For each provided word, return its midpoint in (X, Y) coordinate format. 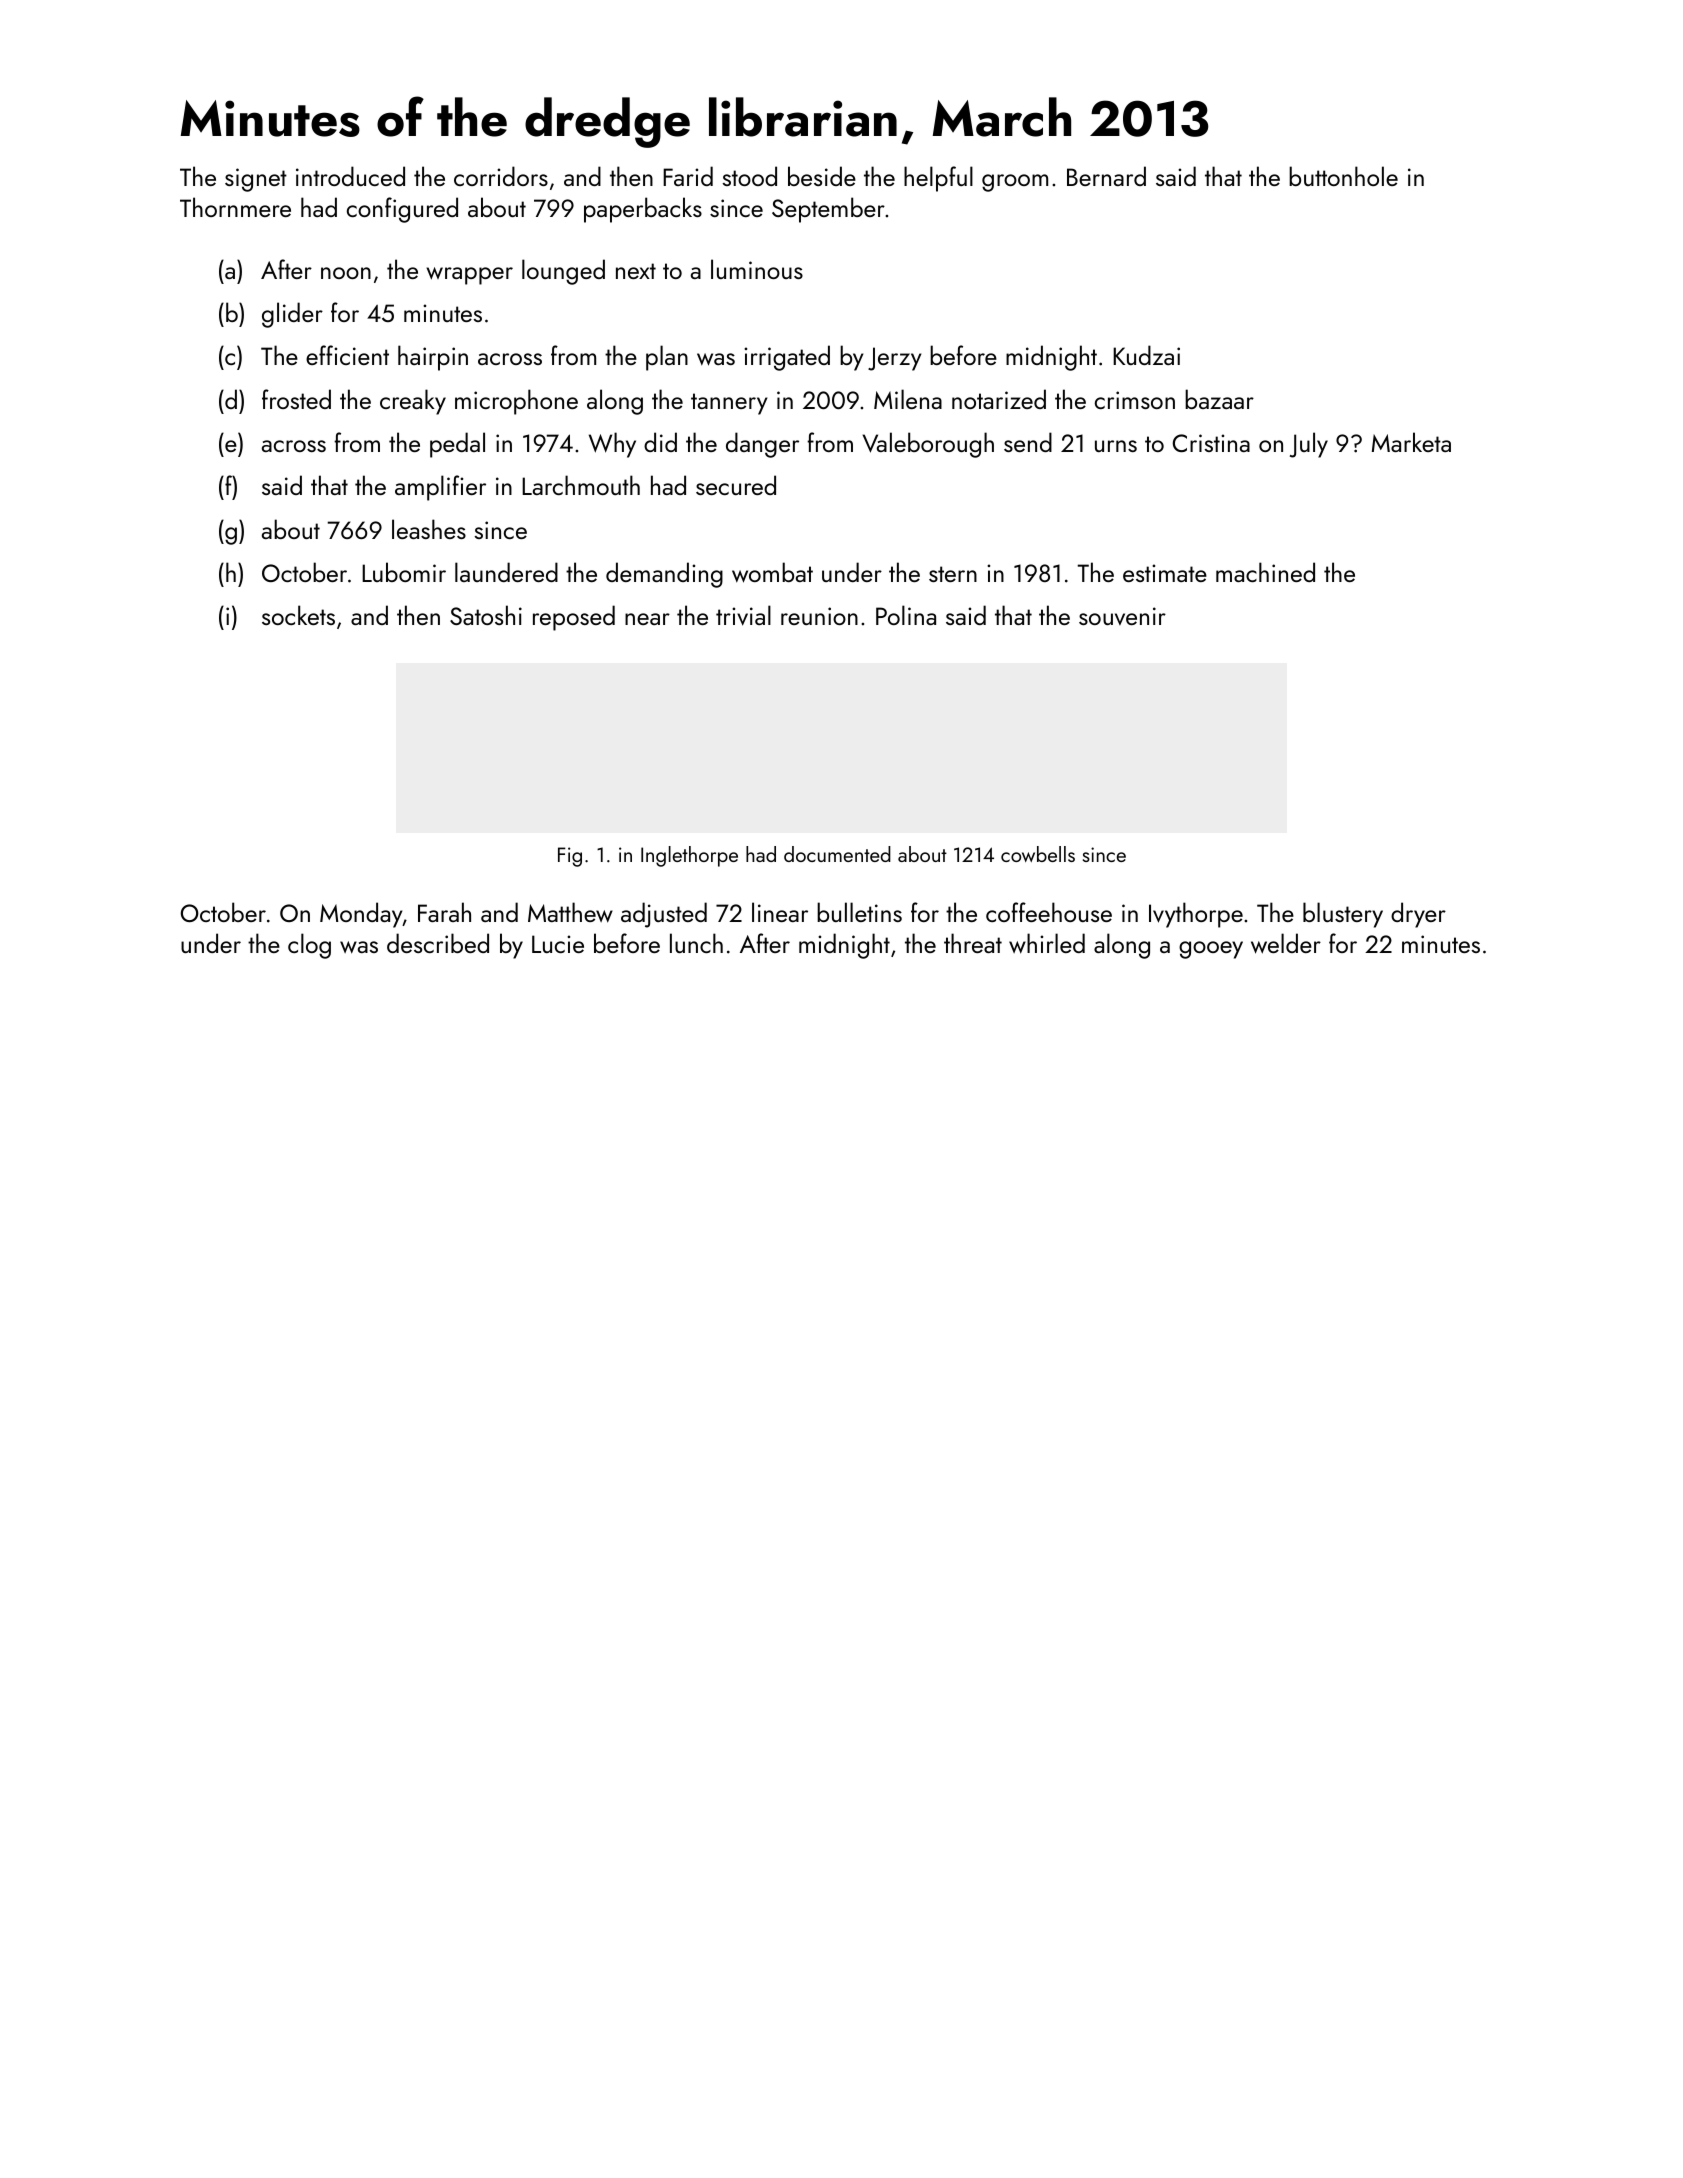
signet (256, 180)
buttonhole (1343, 176)
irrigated (787, 358)
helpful (938, 179)
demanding (664, 575)
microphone (516, 402)
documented (837, 854)
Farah (444, 912)
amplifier (440, 488)
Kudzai (1146, 355)
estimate (1165, 573)
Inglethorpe (689, 856)
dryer (1418, 915)
